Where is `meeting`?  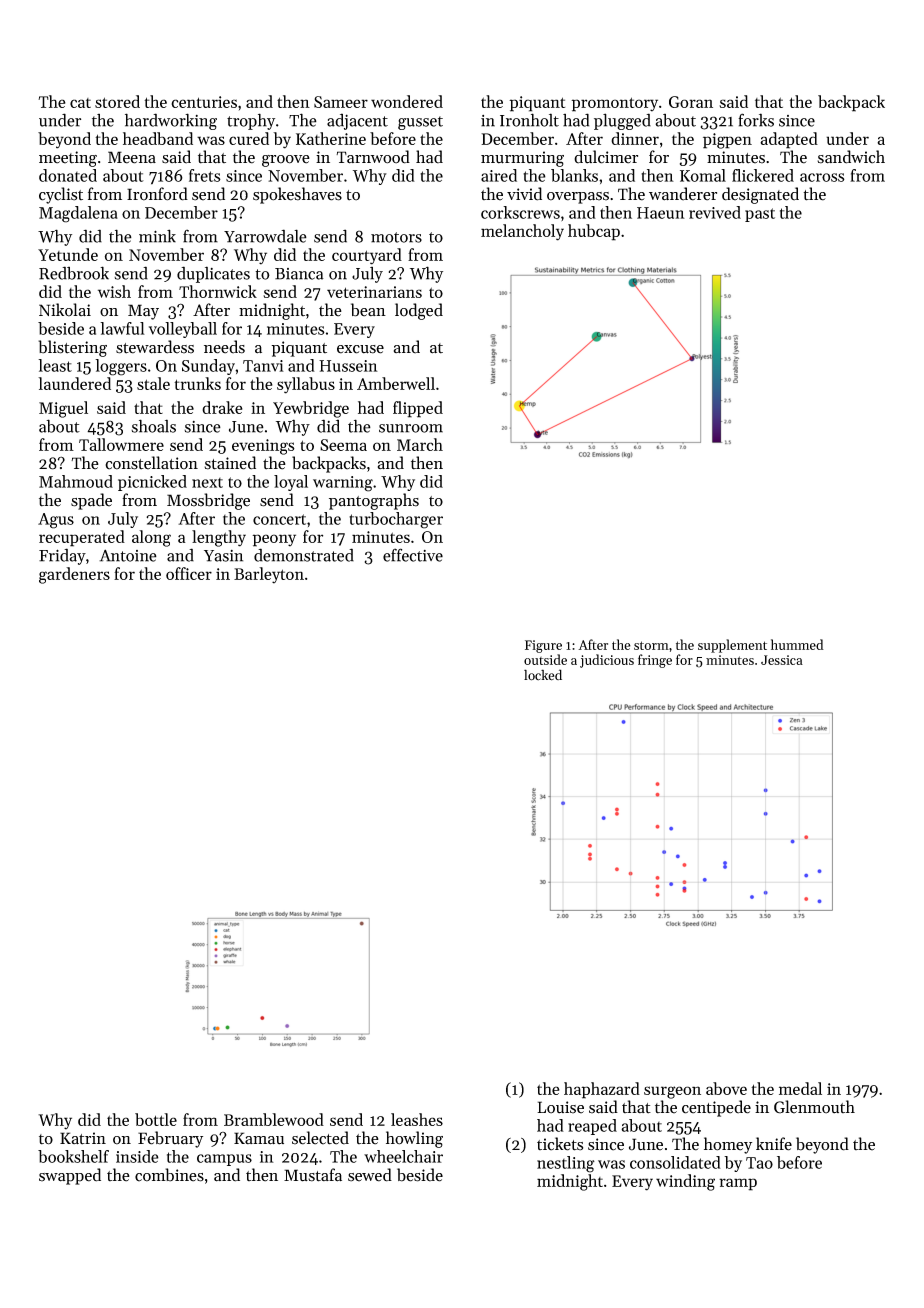
meeting is located at coordinates (68, 159).
